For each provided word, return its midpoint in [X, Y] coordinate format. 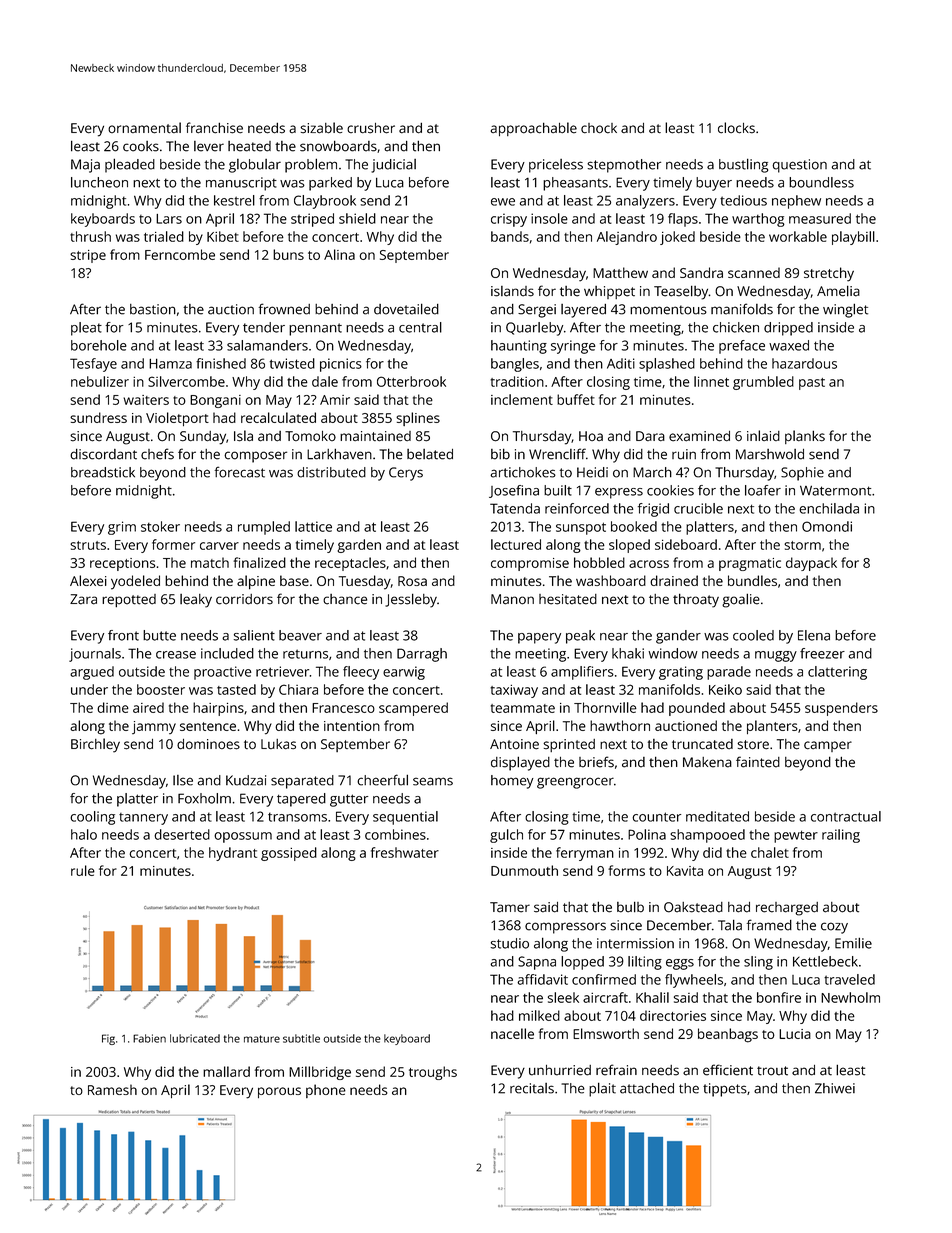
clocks [736, 128]
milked [539, 1015]
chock [599, 128]
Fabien [149, 1038]
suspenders [841, 709]
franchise [214, 128]
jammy [154, 727]
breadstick [103, 472]
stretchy [829, 274]
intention [352, 726]
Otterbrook [411, 381]
